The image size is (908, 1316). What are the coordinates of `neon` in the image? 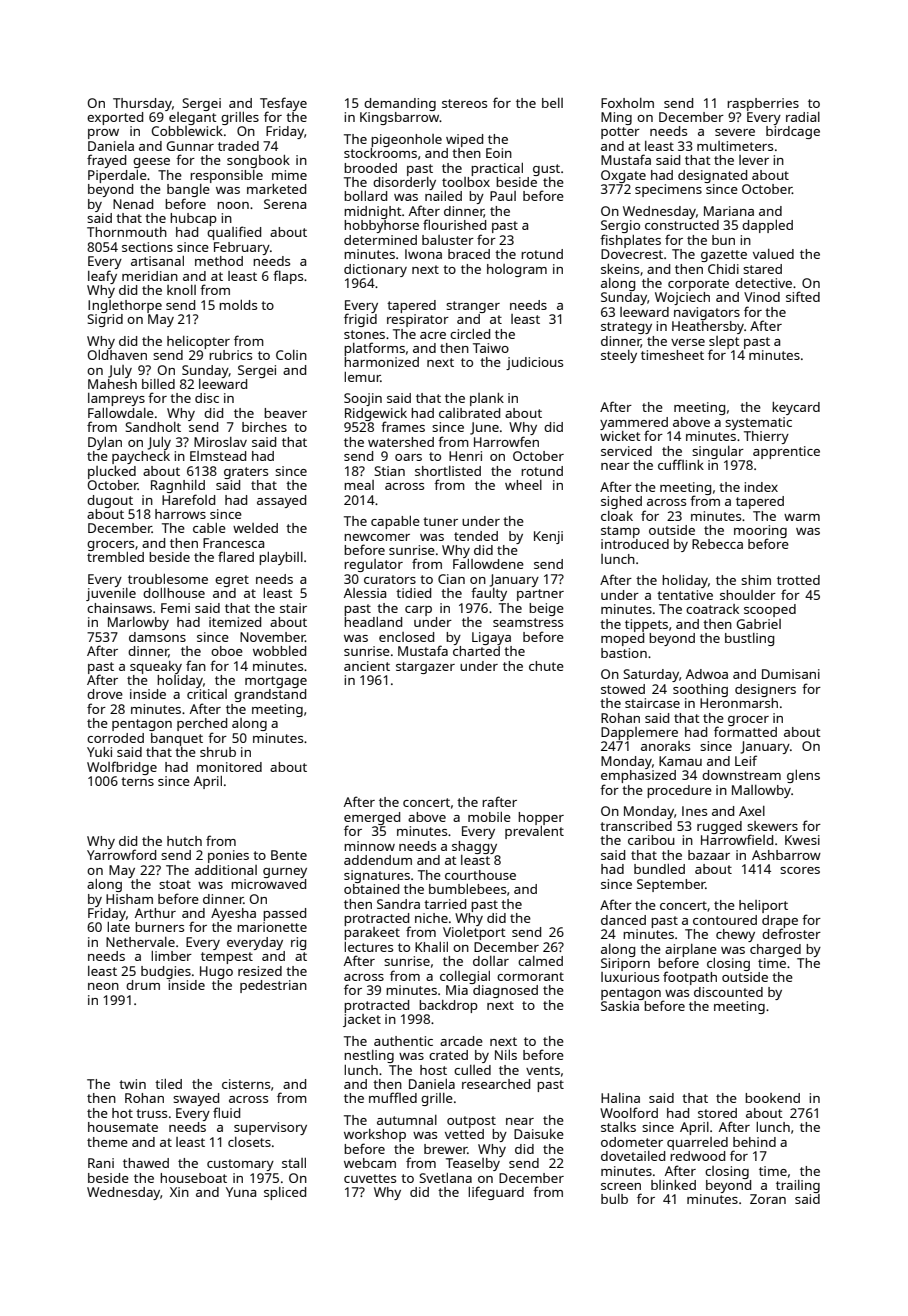 It's located at (103, 986).
